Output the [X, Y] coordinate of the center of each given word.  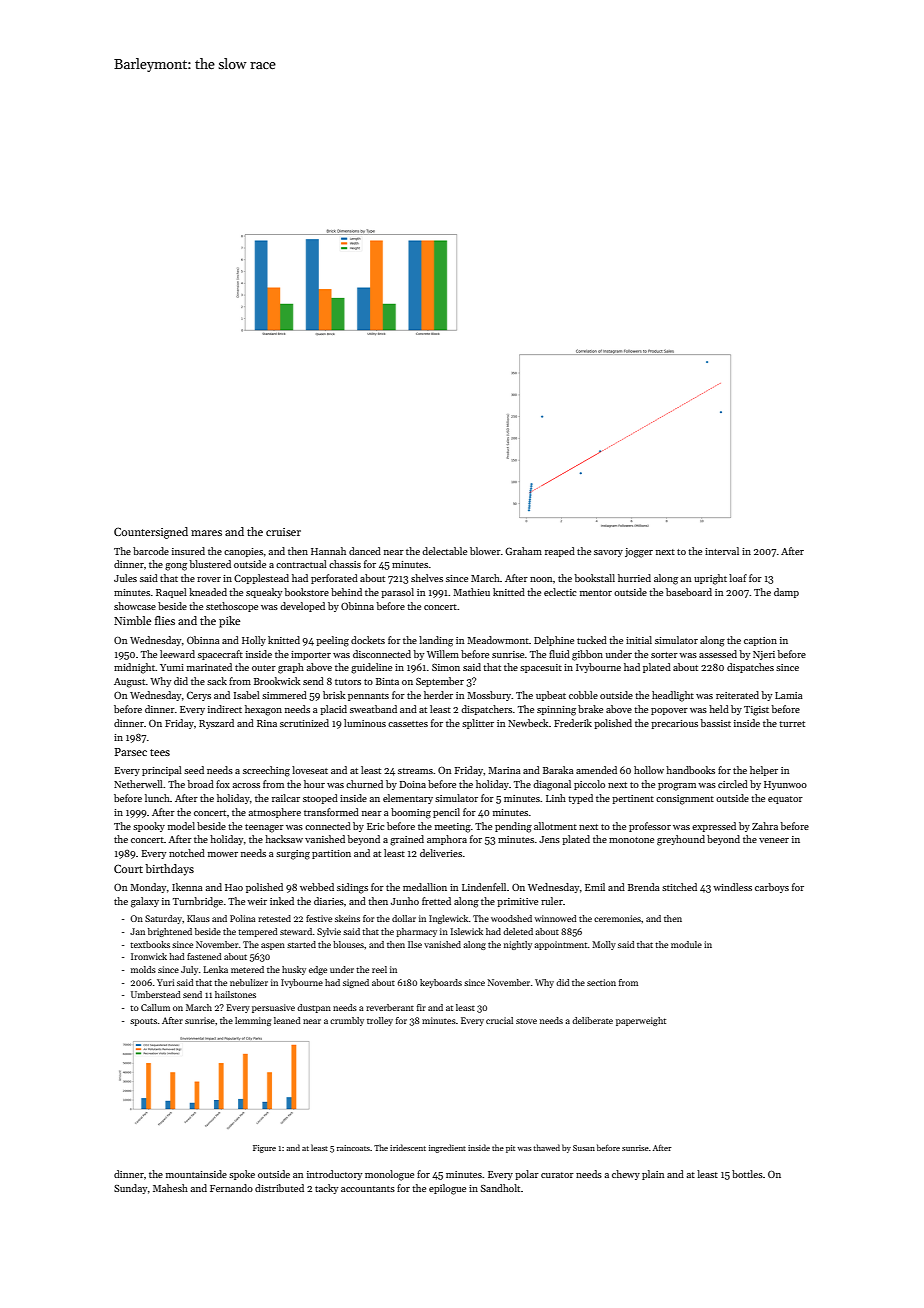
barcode [151, 551]
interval [722, 551]
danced [365, 551]
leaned [287, 1020]
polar [527, 1175]
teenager [264, 828]
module [686, 944]
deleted [518, 931]
